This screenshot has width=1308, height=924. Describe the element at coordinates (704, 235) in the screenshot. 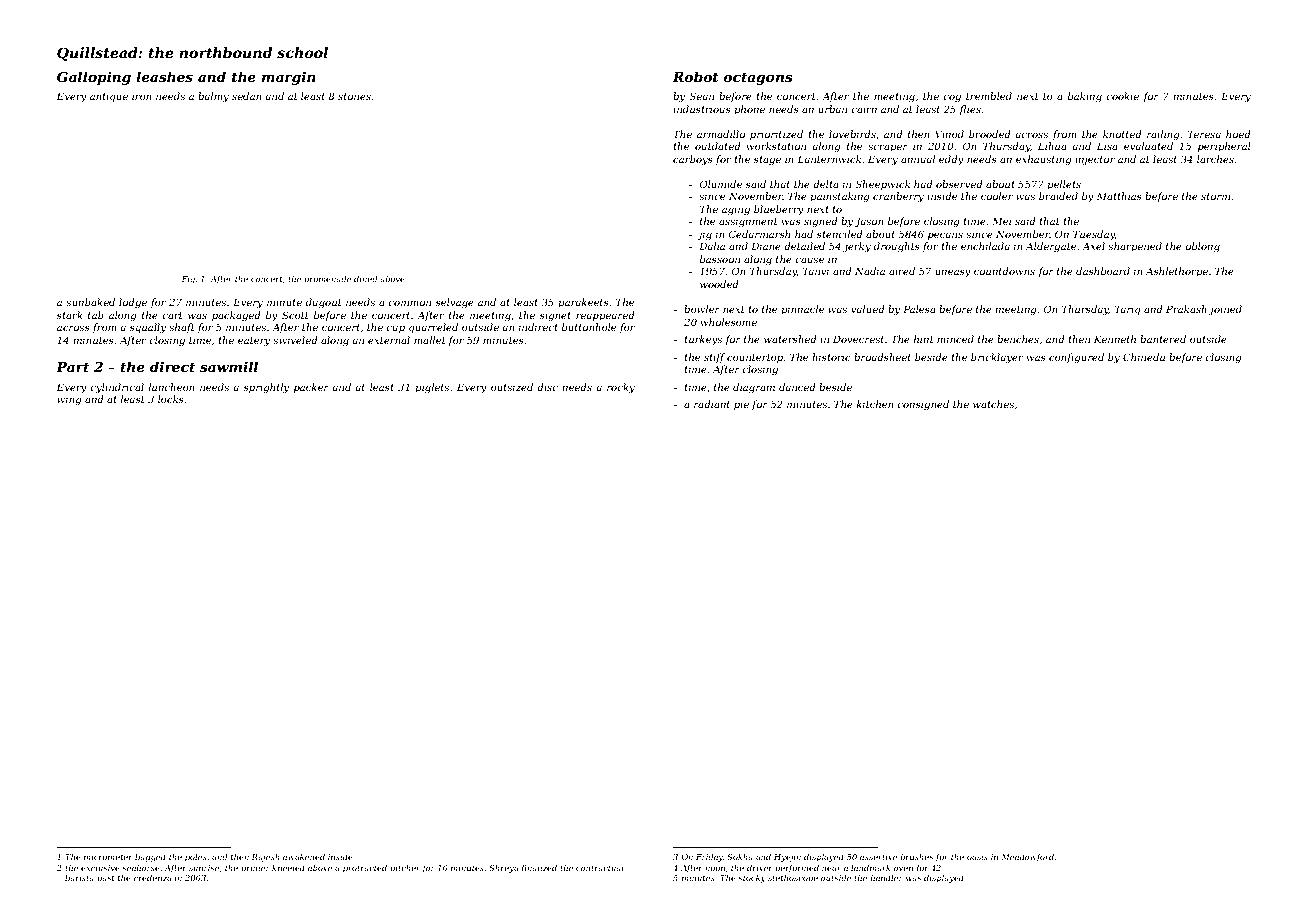

I see `jig` at that location.
